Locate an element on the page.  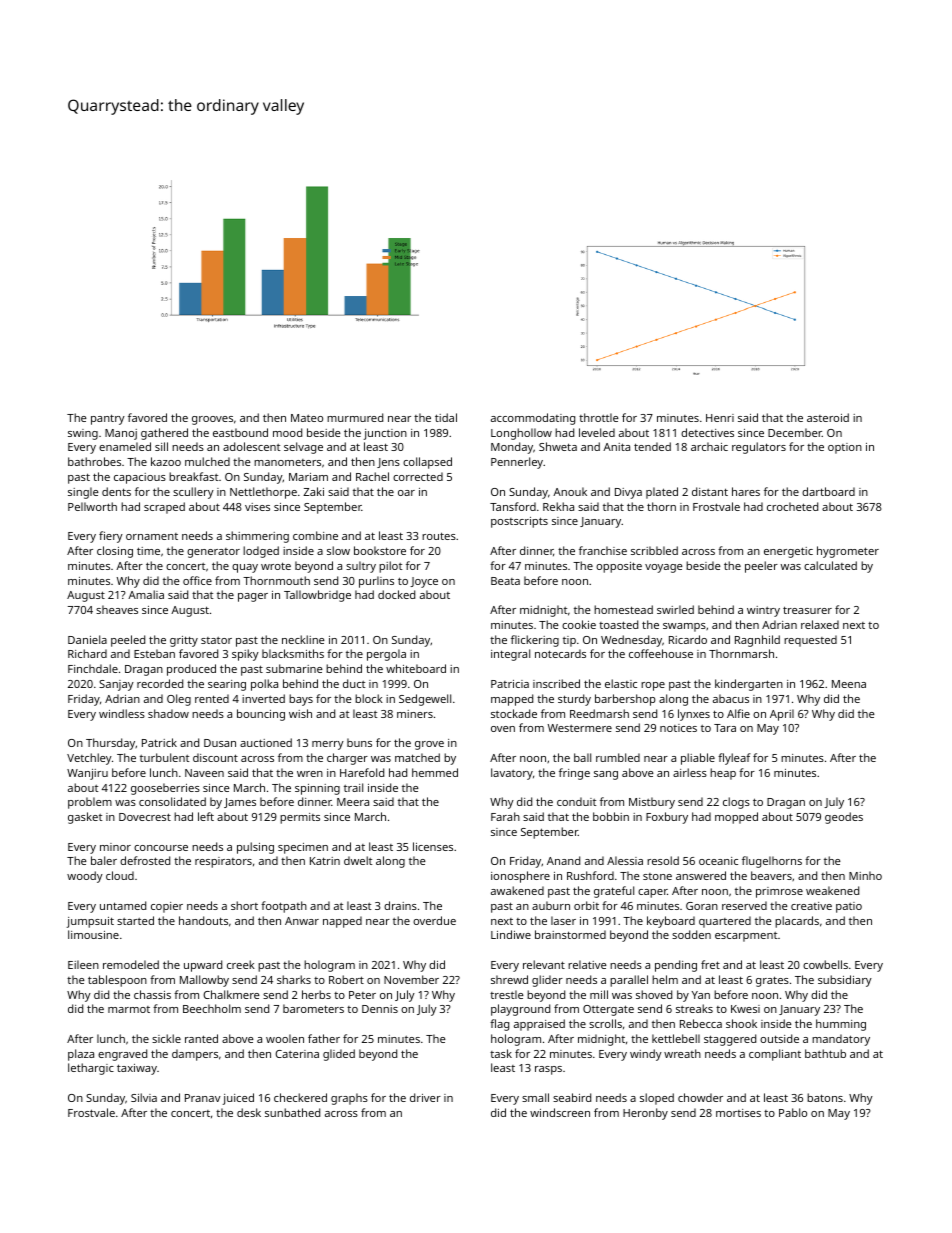
spinning is located at coordinates (317, 789).
